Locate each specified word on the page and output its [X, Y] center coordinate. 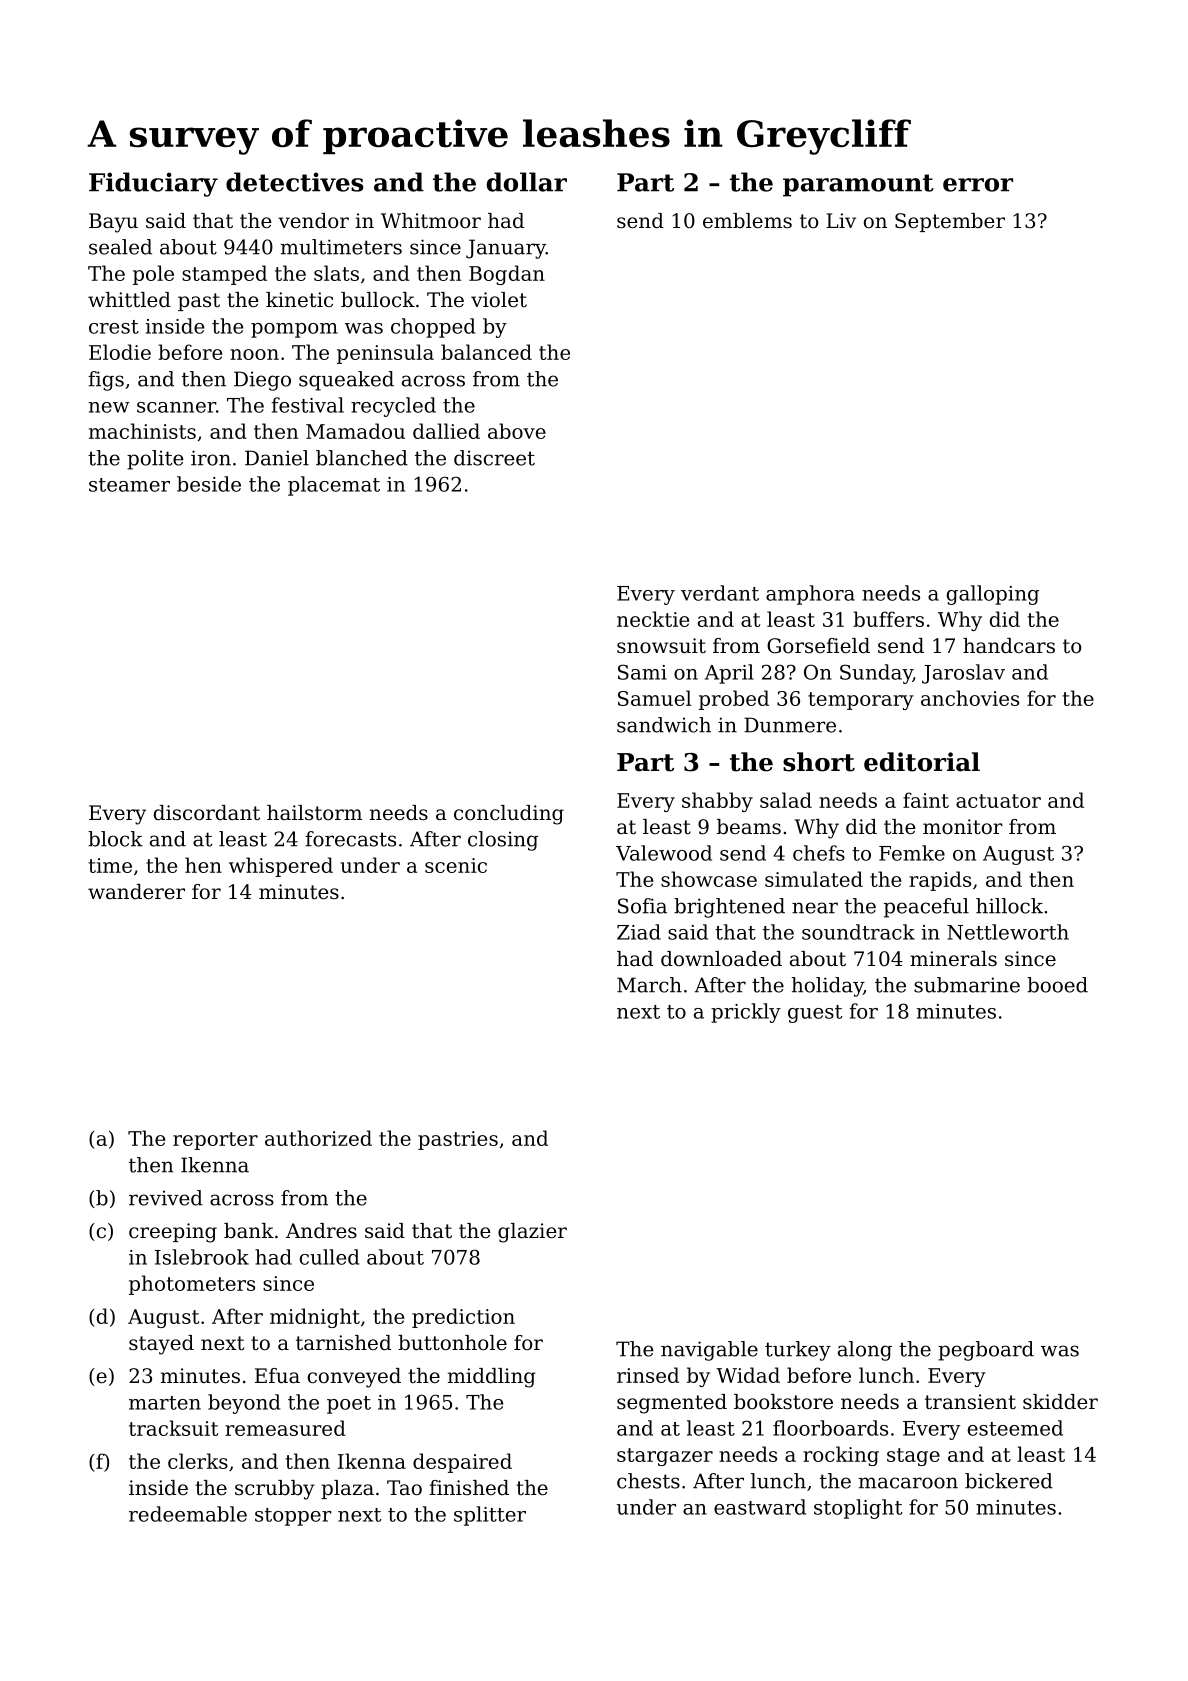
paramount [858, 185]
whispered [281, 867]
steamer [129, 485]
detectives [295, 182]
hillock [1009, 906]
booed [1057, 985]
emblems [747, 221]
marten [165, 1403]
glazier [532, 1233]
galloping [993, 595]
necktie [653, 619]
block [115, 839]
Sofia [642, 906]
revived [166, 1198]
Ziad [639, 932]
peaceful [926, 908]
